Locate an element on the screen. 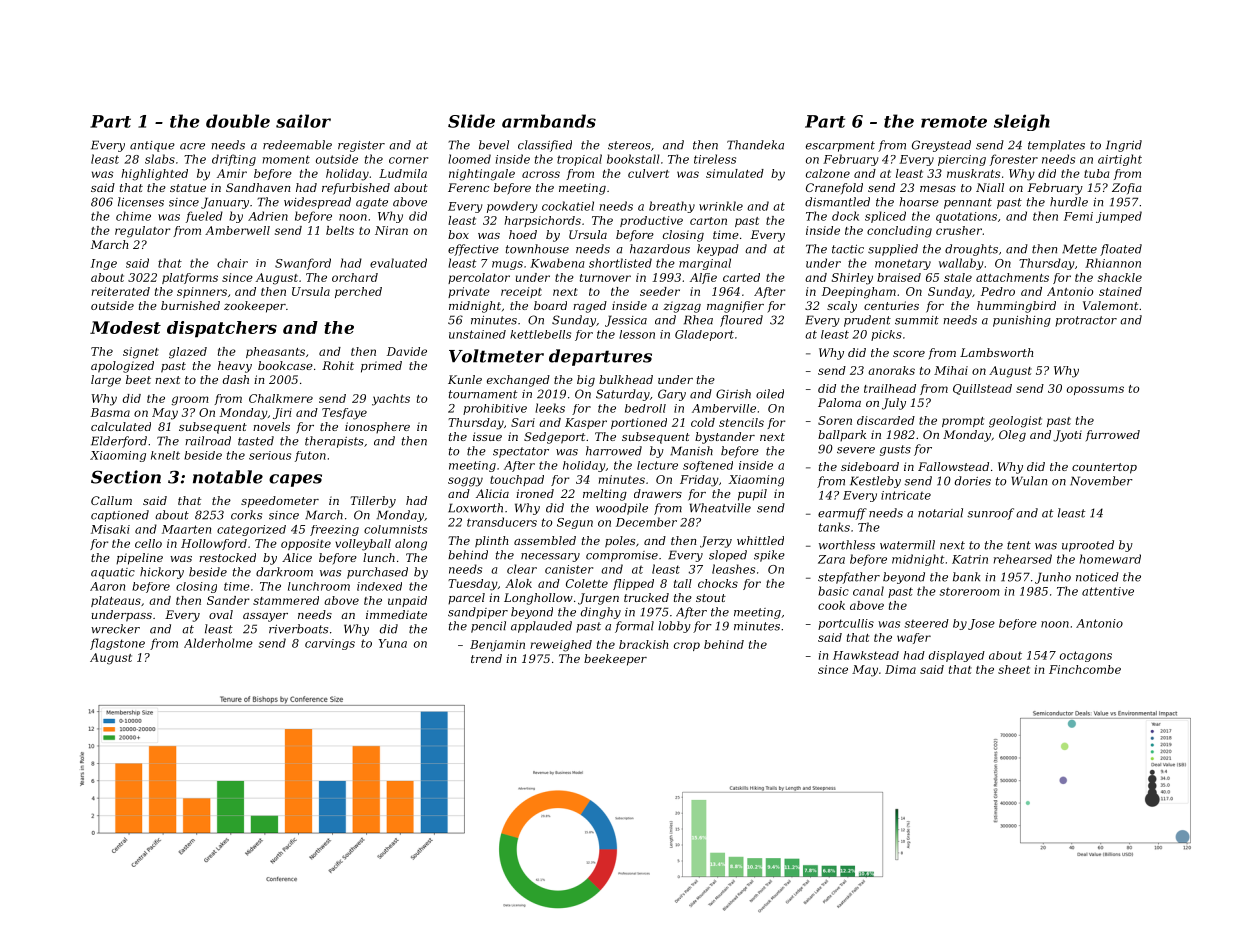  summit is located at coordinates (917, 320).
